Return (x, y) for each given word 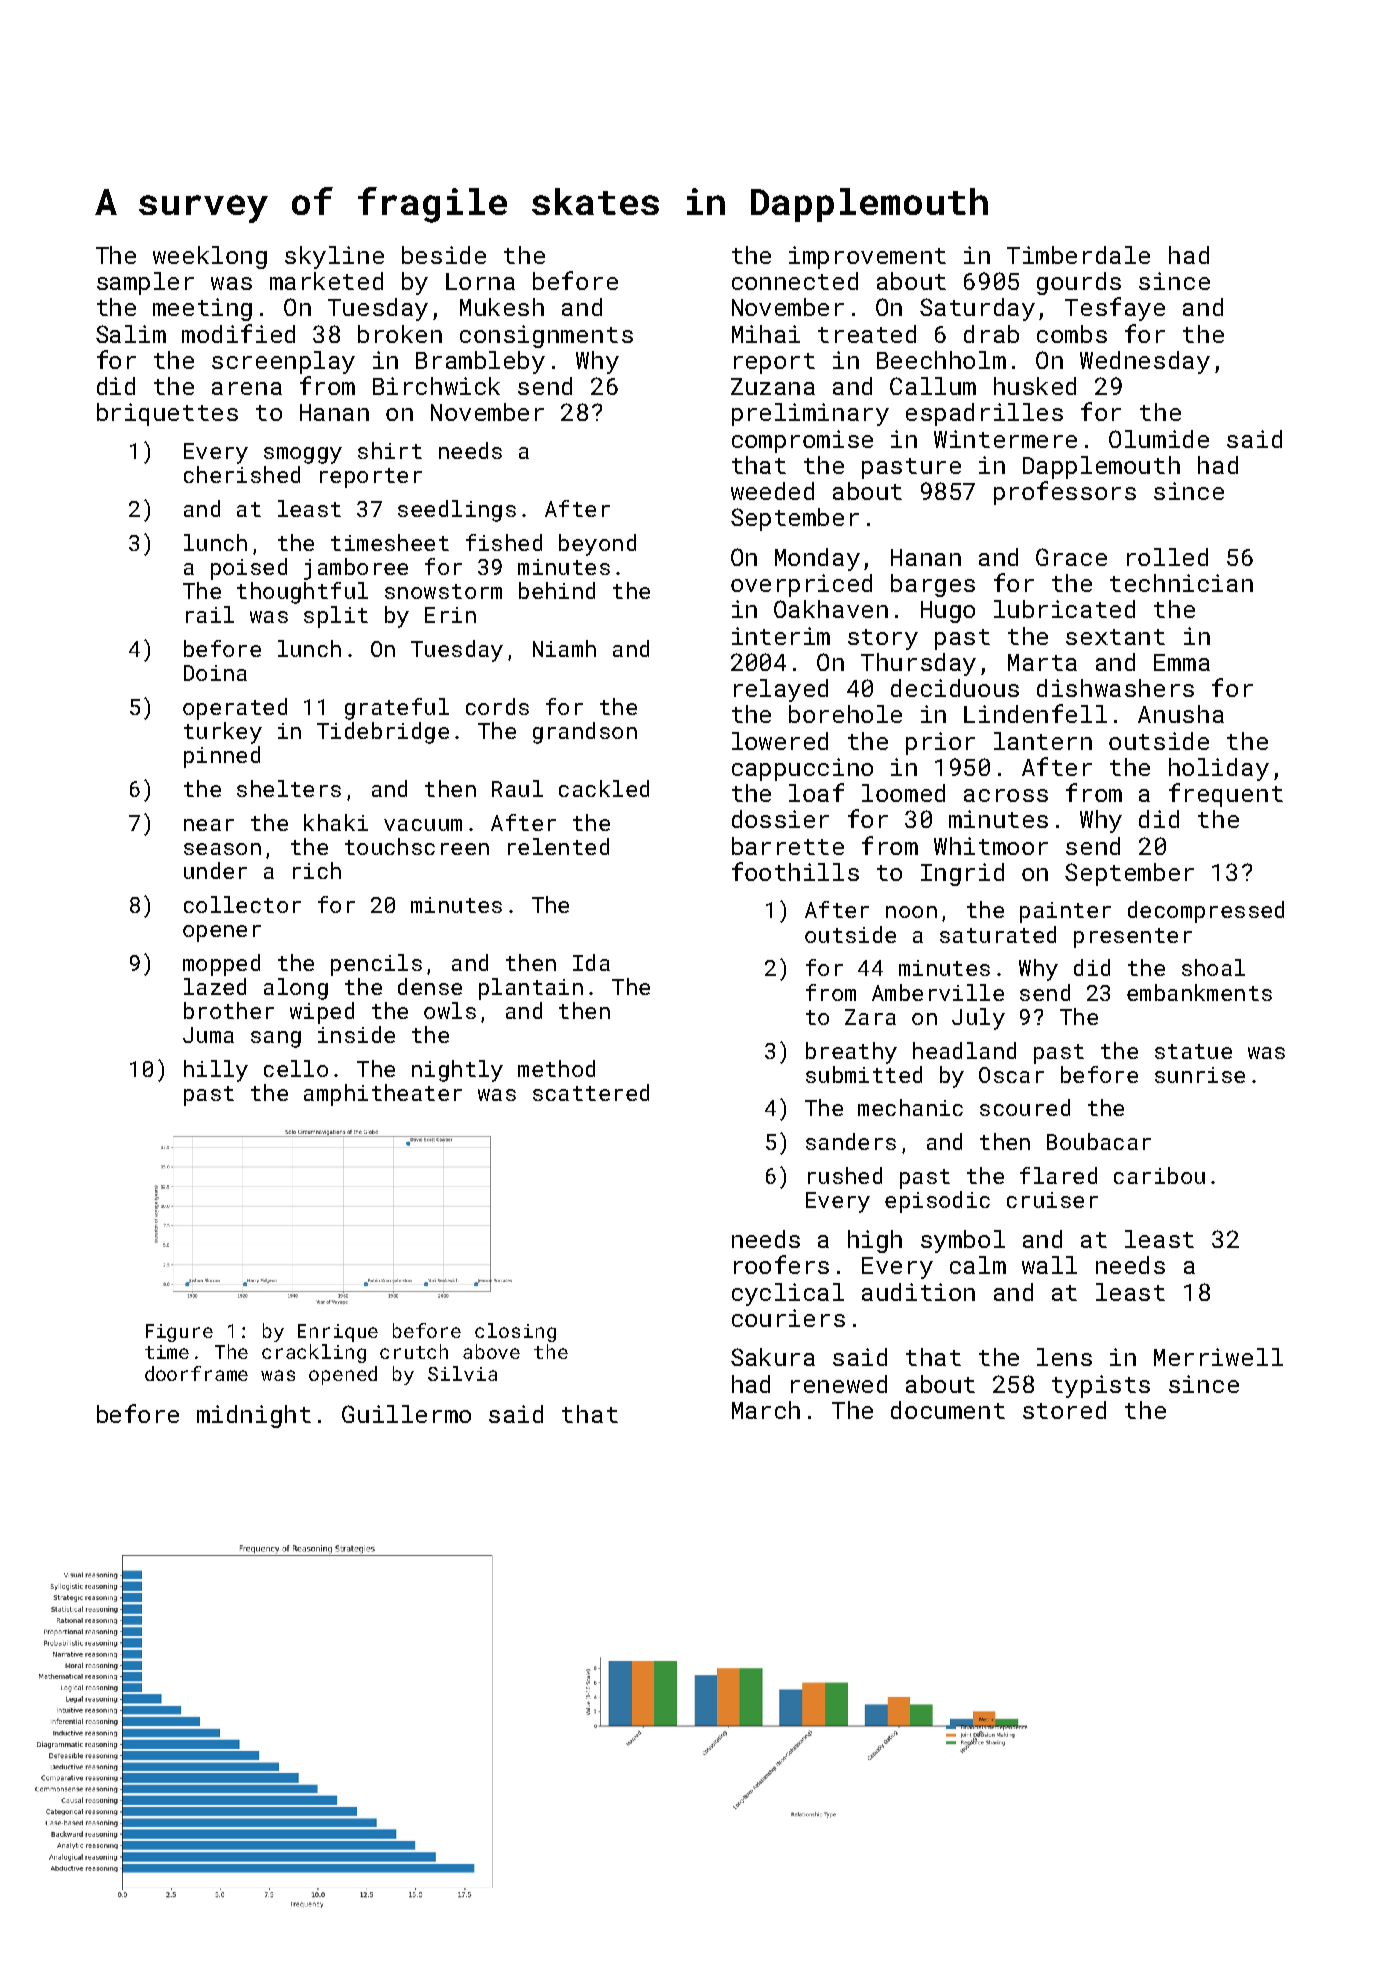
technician (1181, 583)
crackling (314, 1353)
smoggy (303, 455)
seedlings (457, 511)
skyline (334, 257)
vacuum (423, 825)
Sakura (773, 1357)
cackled (604, 788)
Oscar (1011, 1075)
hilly (216, 1071)
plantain (531, 989)
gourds (1079, 283)
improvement (867, 257)
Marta (1042, 662)
